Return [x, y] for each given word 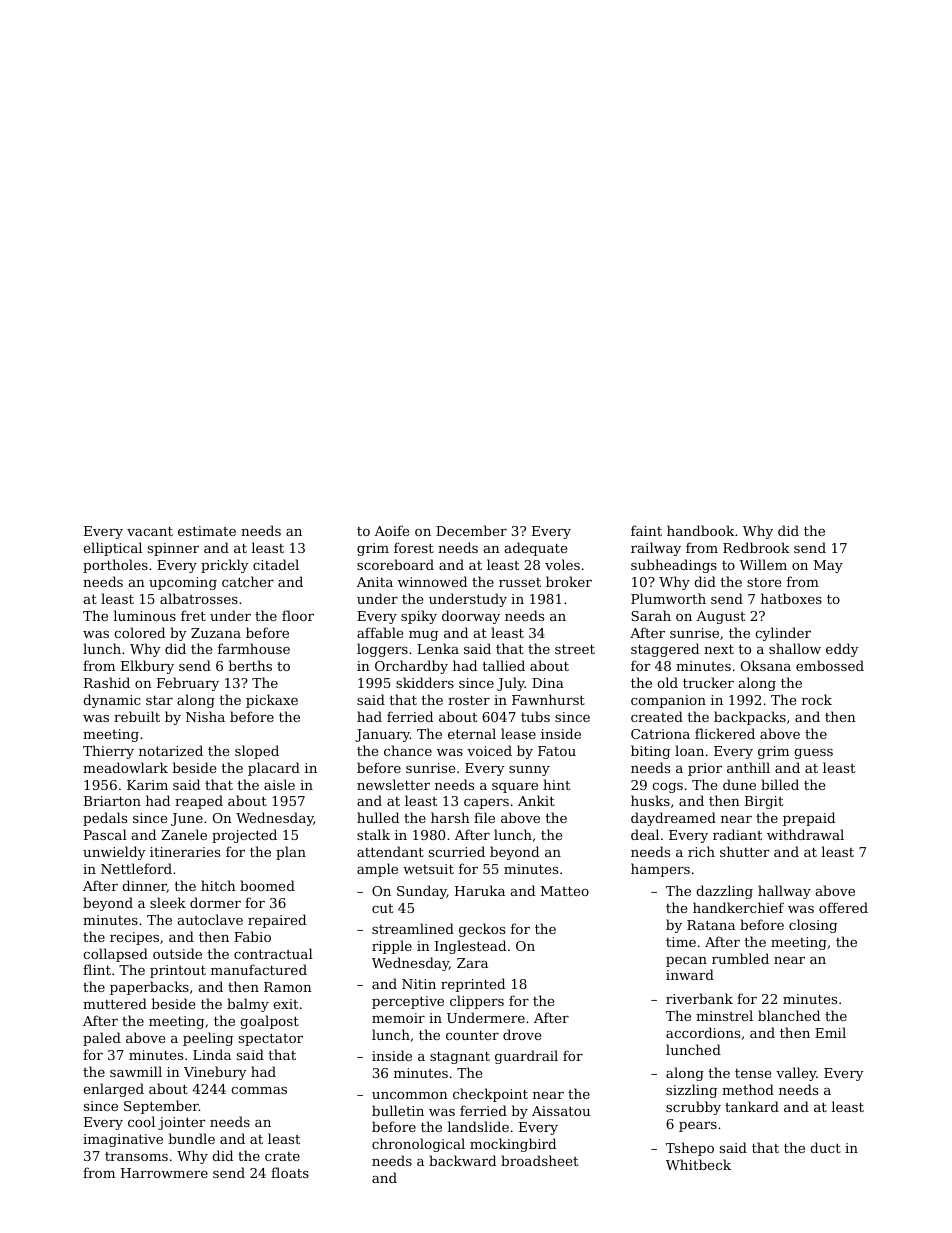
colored [139, 632]
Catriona [660, 734]
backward [462, 1160]
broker [569, 581]
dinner [144, 886]
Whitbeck [698, 1164]
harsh [450, 817]
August [721, 617]
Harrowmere [164, 1173]
